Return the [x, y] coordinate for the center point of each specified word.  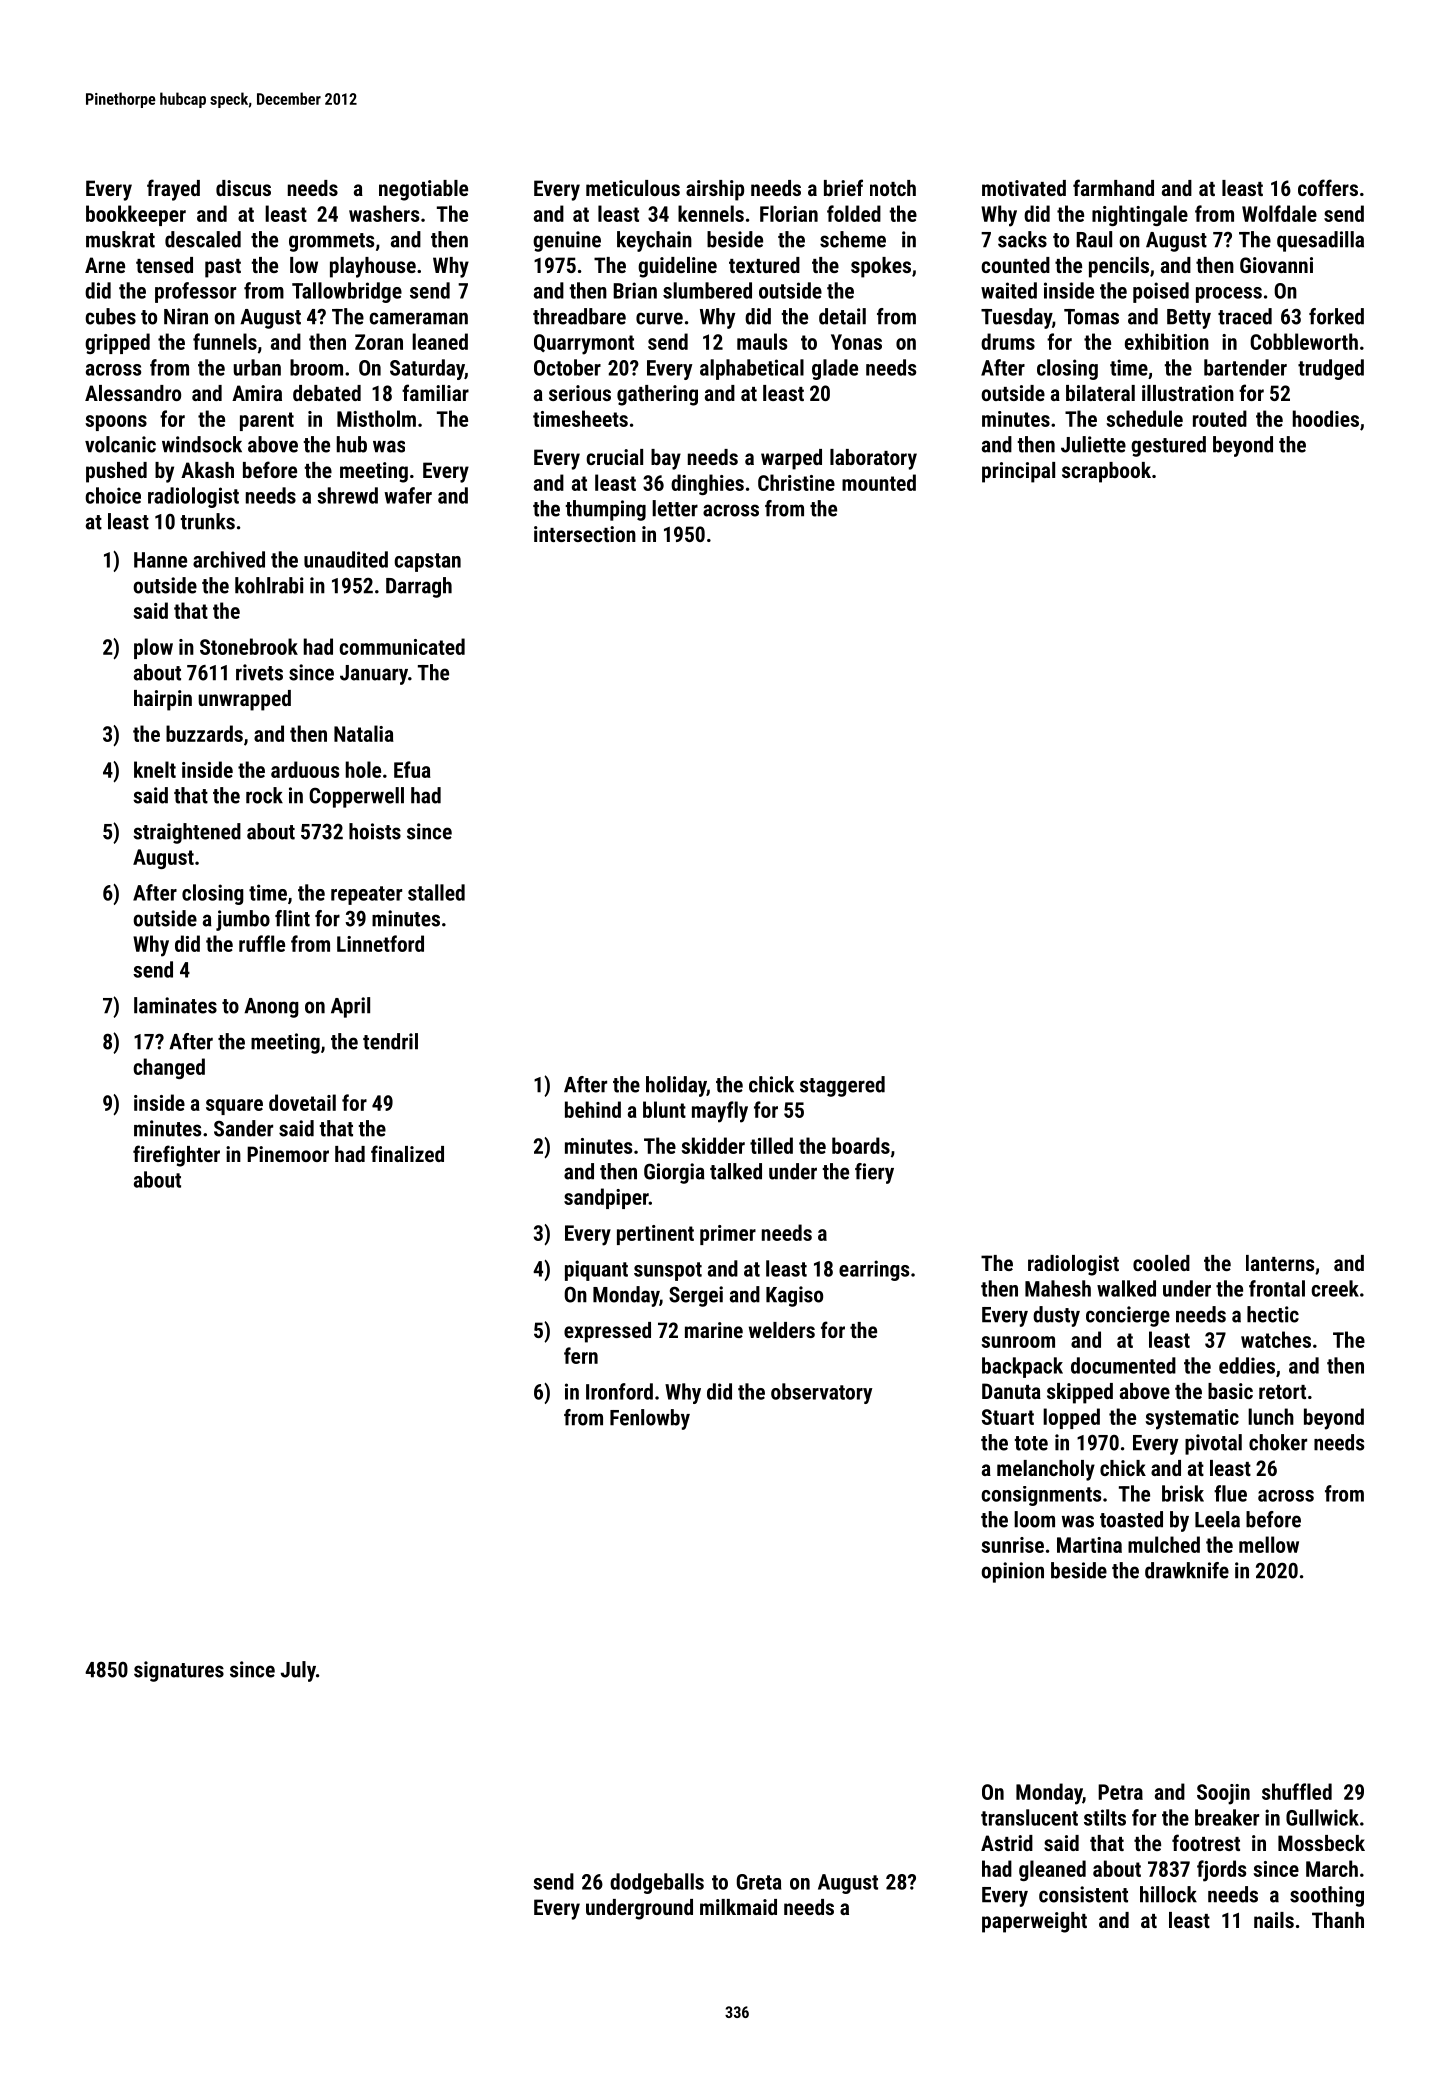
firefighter [176, 1156]
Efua [412, 769]
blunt [664, 1109]
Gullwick [1322, 1817]
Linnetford [380, 943]
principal [1018, 472]
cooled [1161, 1263]
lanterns [1280, 1263]
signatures [179, 1671]
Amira [257, 393]
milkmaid [738, 1907]
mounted [879, 482]
